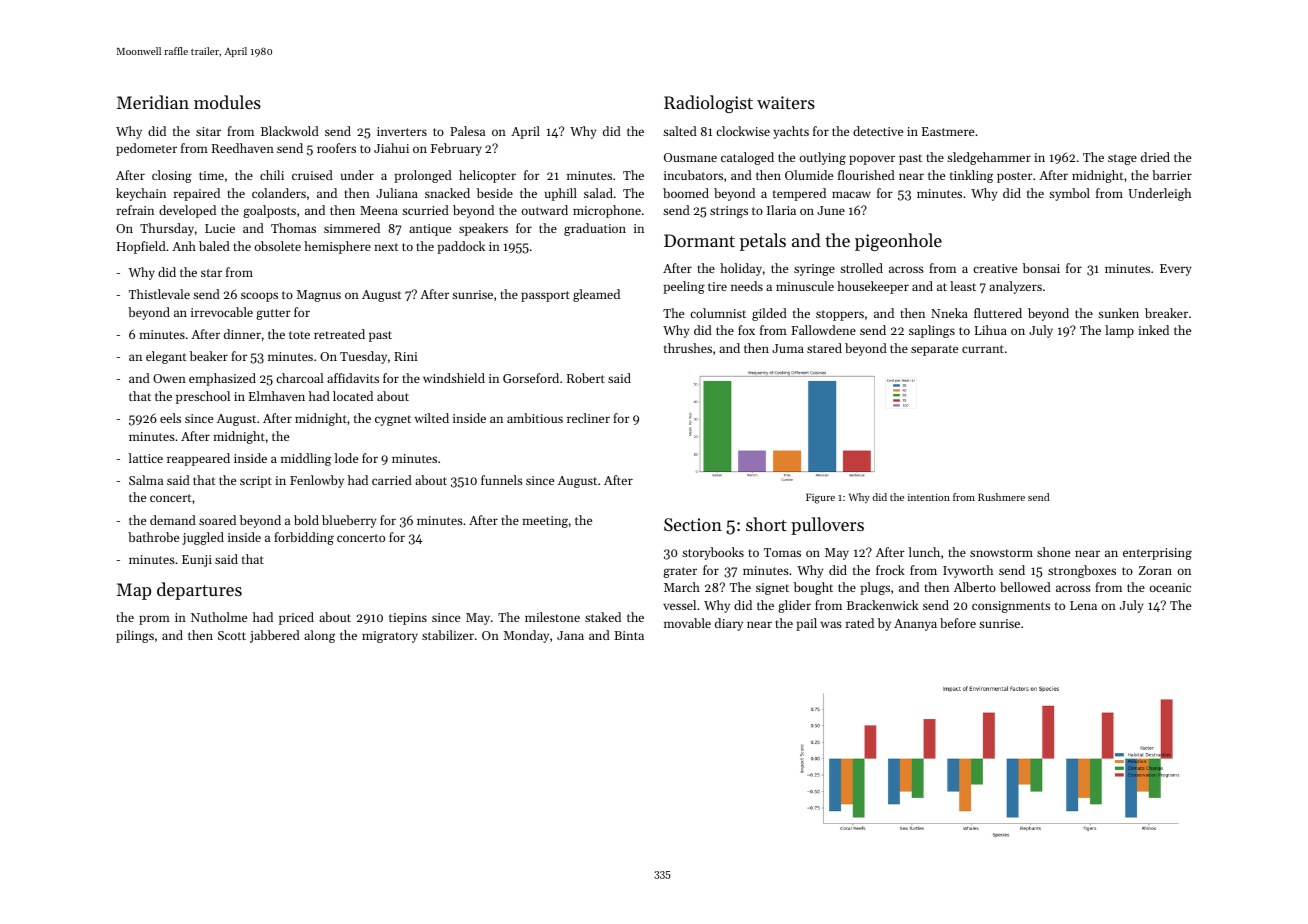 Image resolution: width=1308 pixels, height=924 pixels. Describe the element at coordinates (153, 102) in the screenshot. I see `Meridian` at that location.
